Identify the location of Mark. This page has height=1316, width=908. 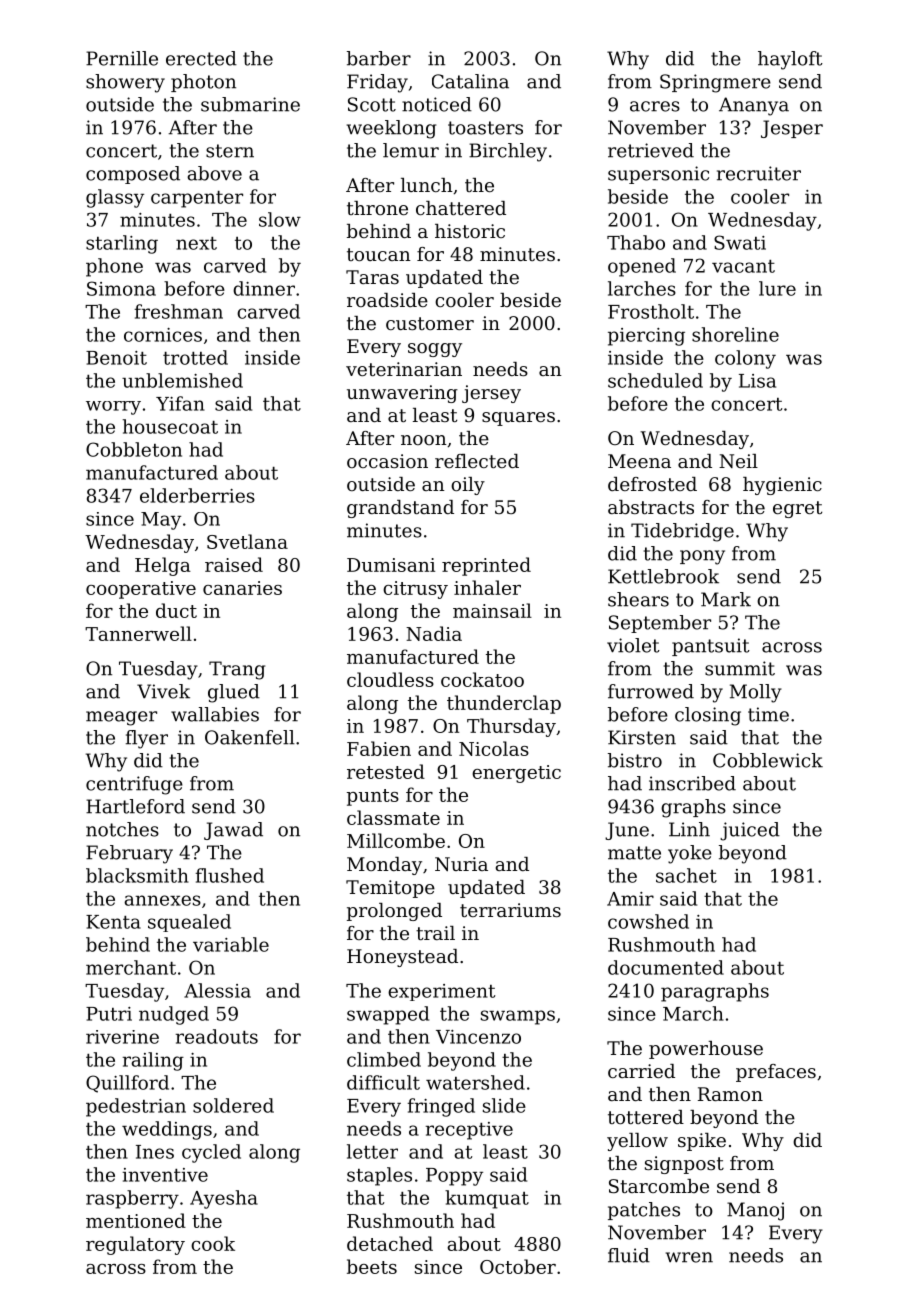
(726, 599).
